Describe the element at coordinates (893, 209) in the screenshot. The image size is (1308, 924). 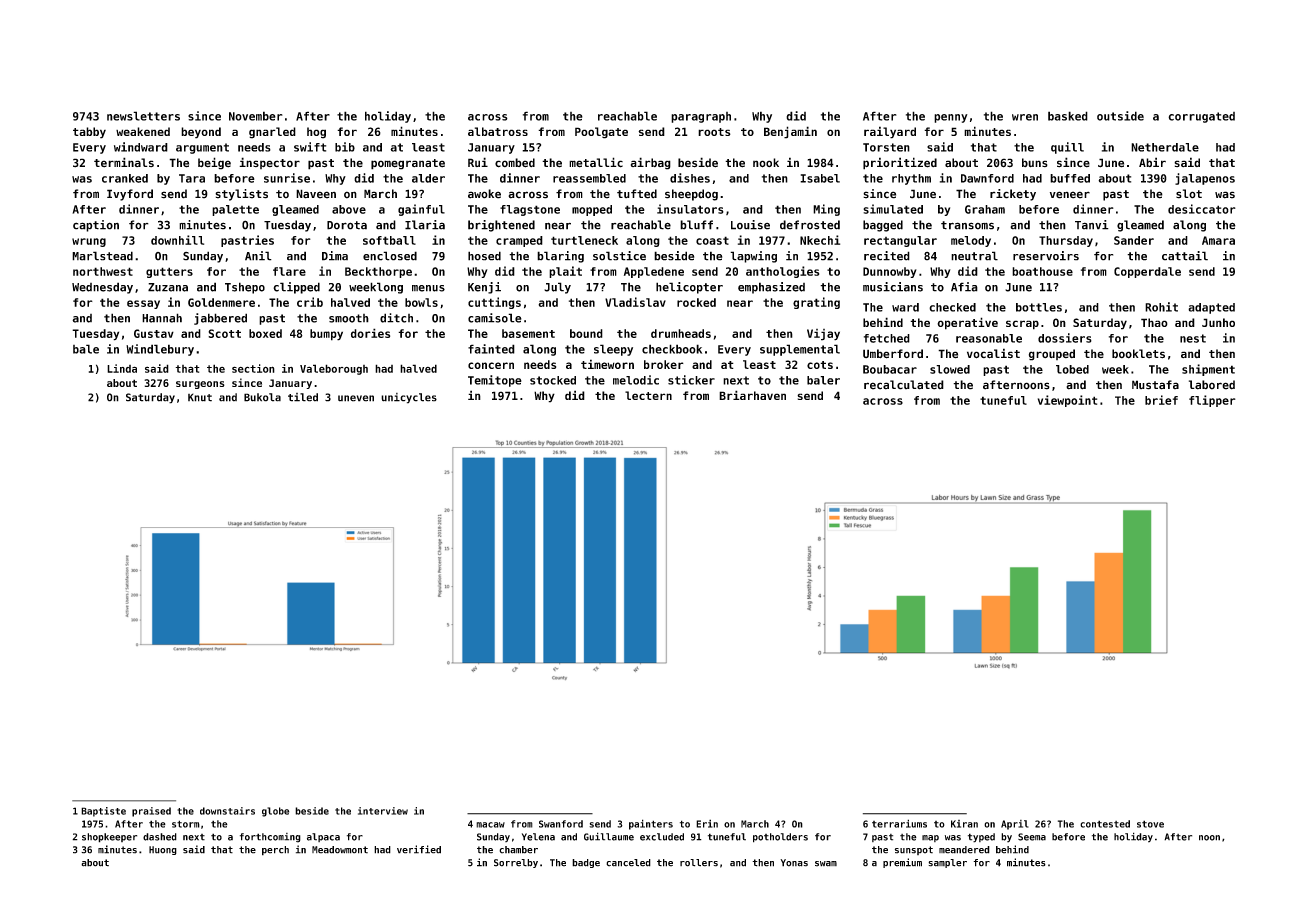
I see `simulated` at that location.
